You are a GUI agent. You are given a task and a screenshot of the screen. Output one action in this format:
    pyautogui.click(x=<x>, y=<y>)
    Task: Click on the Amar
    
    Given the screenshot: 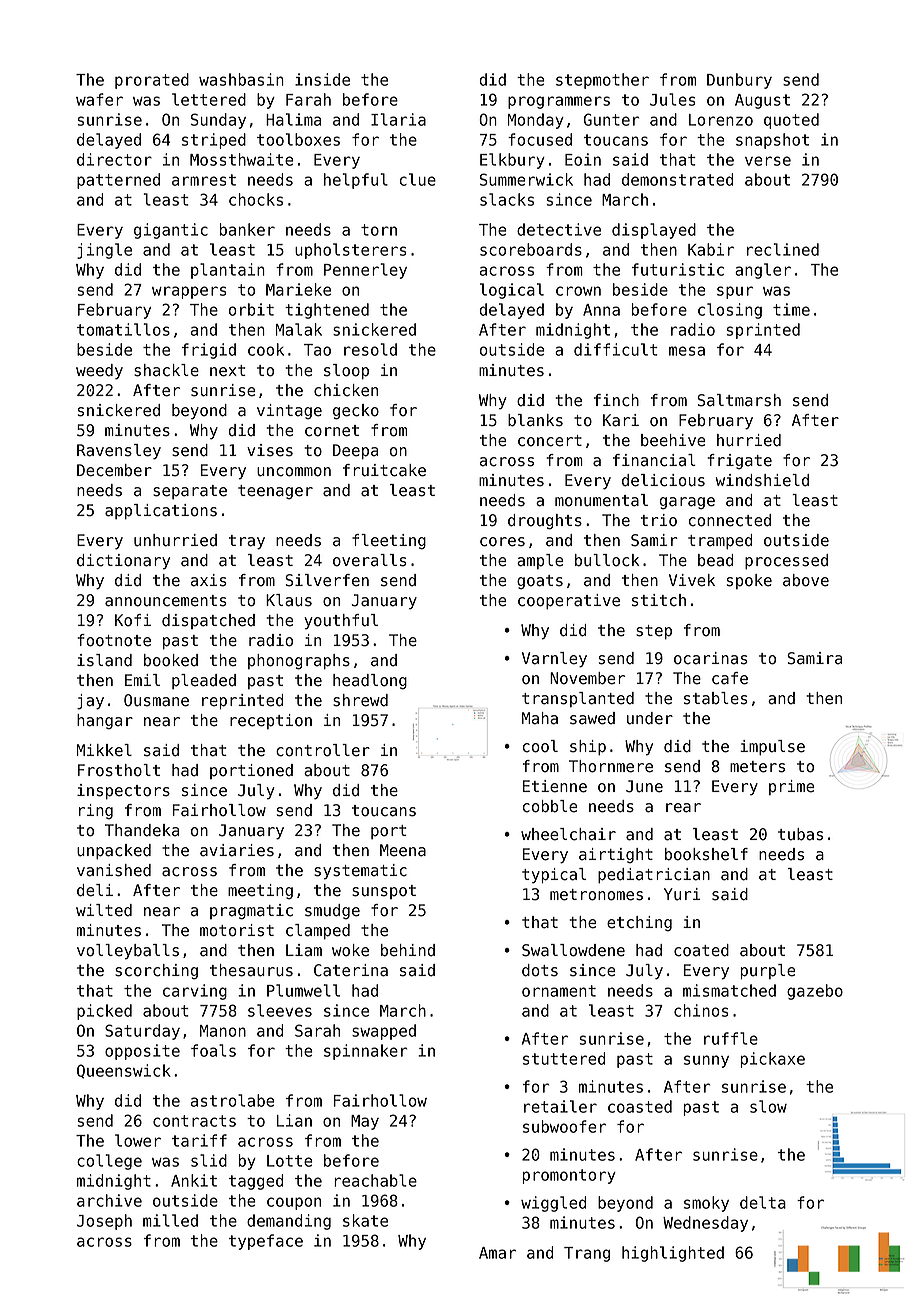 What is the action you would take?
    pyautogui.click(x=497, y=1253)
